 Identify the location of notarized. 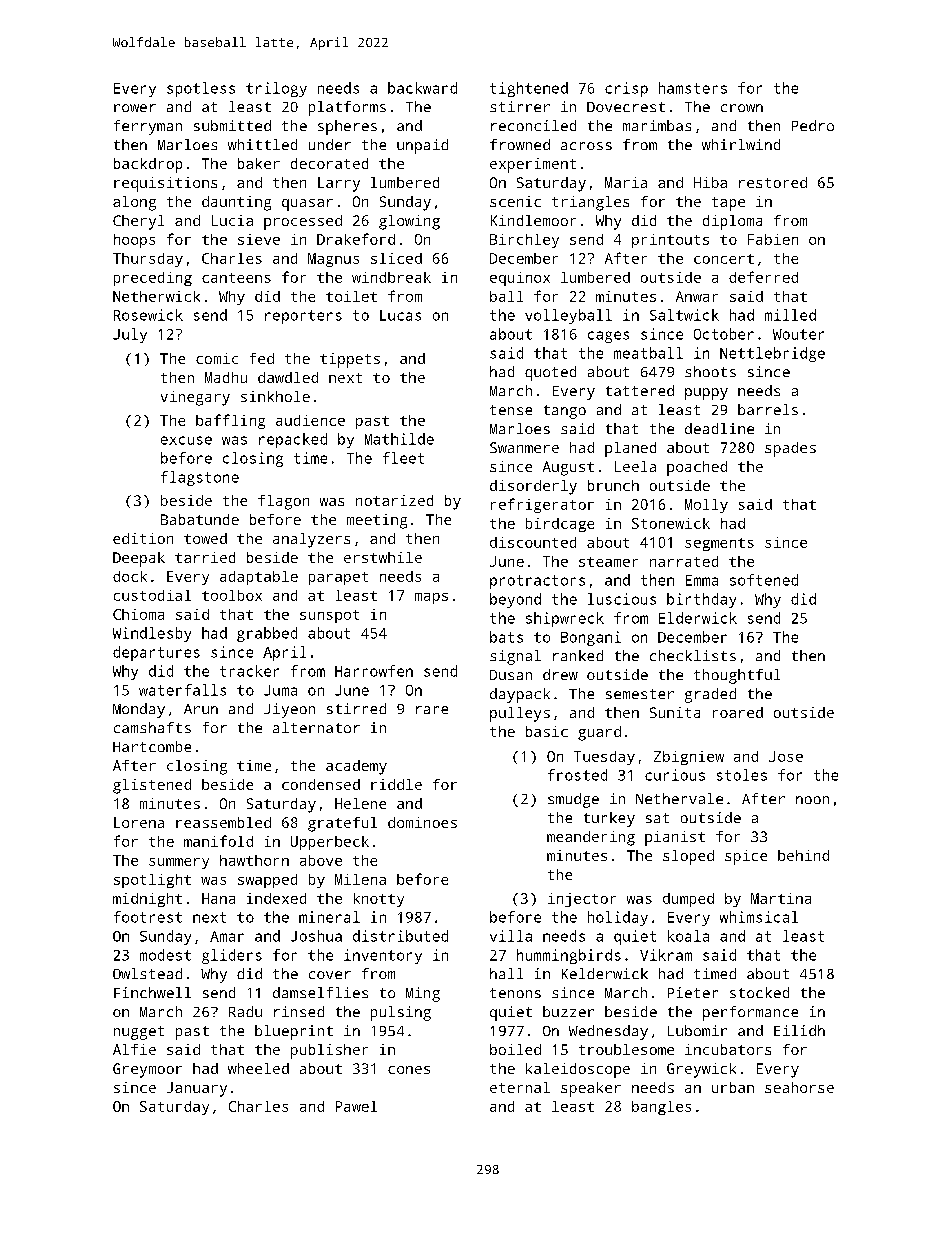
(394, 500).
